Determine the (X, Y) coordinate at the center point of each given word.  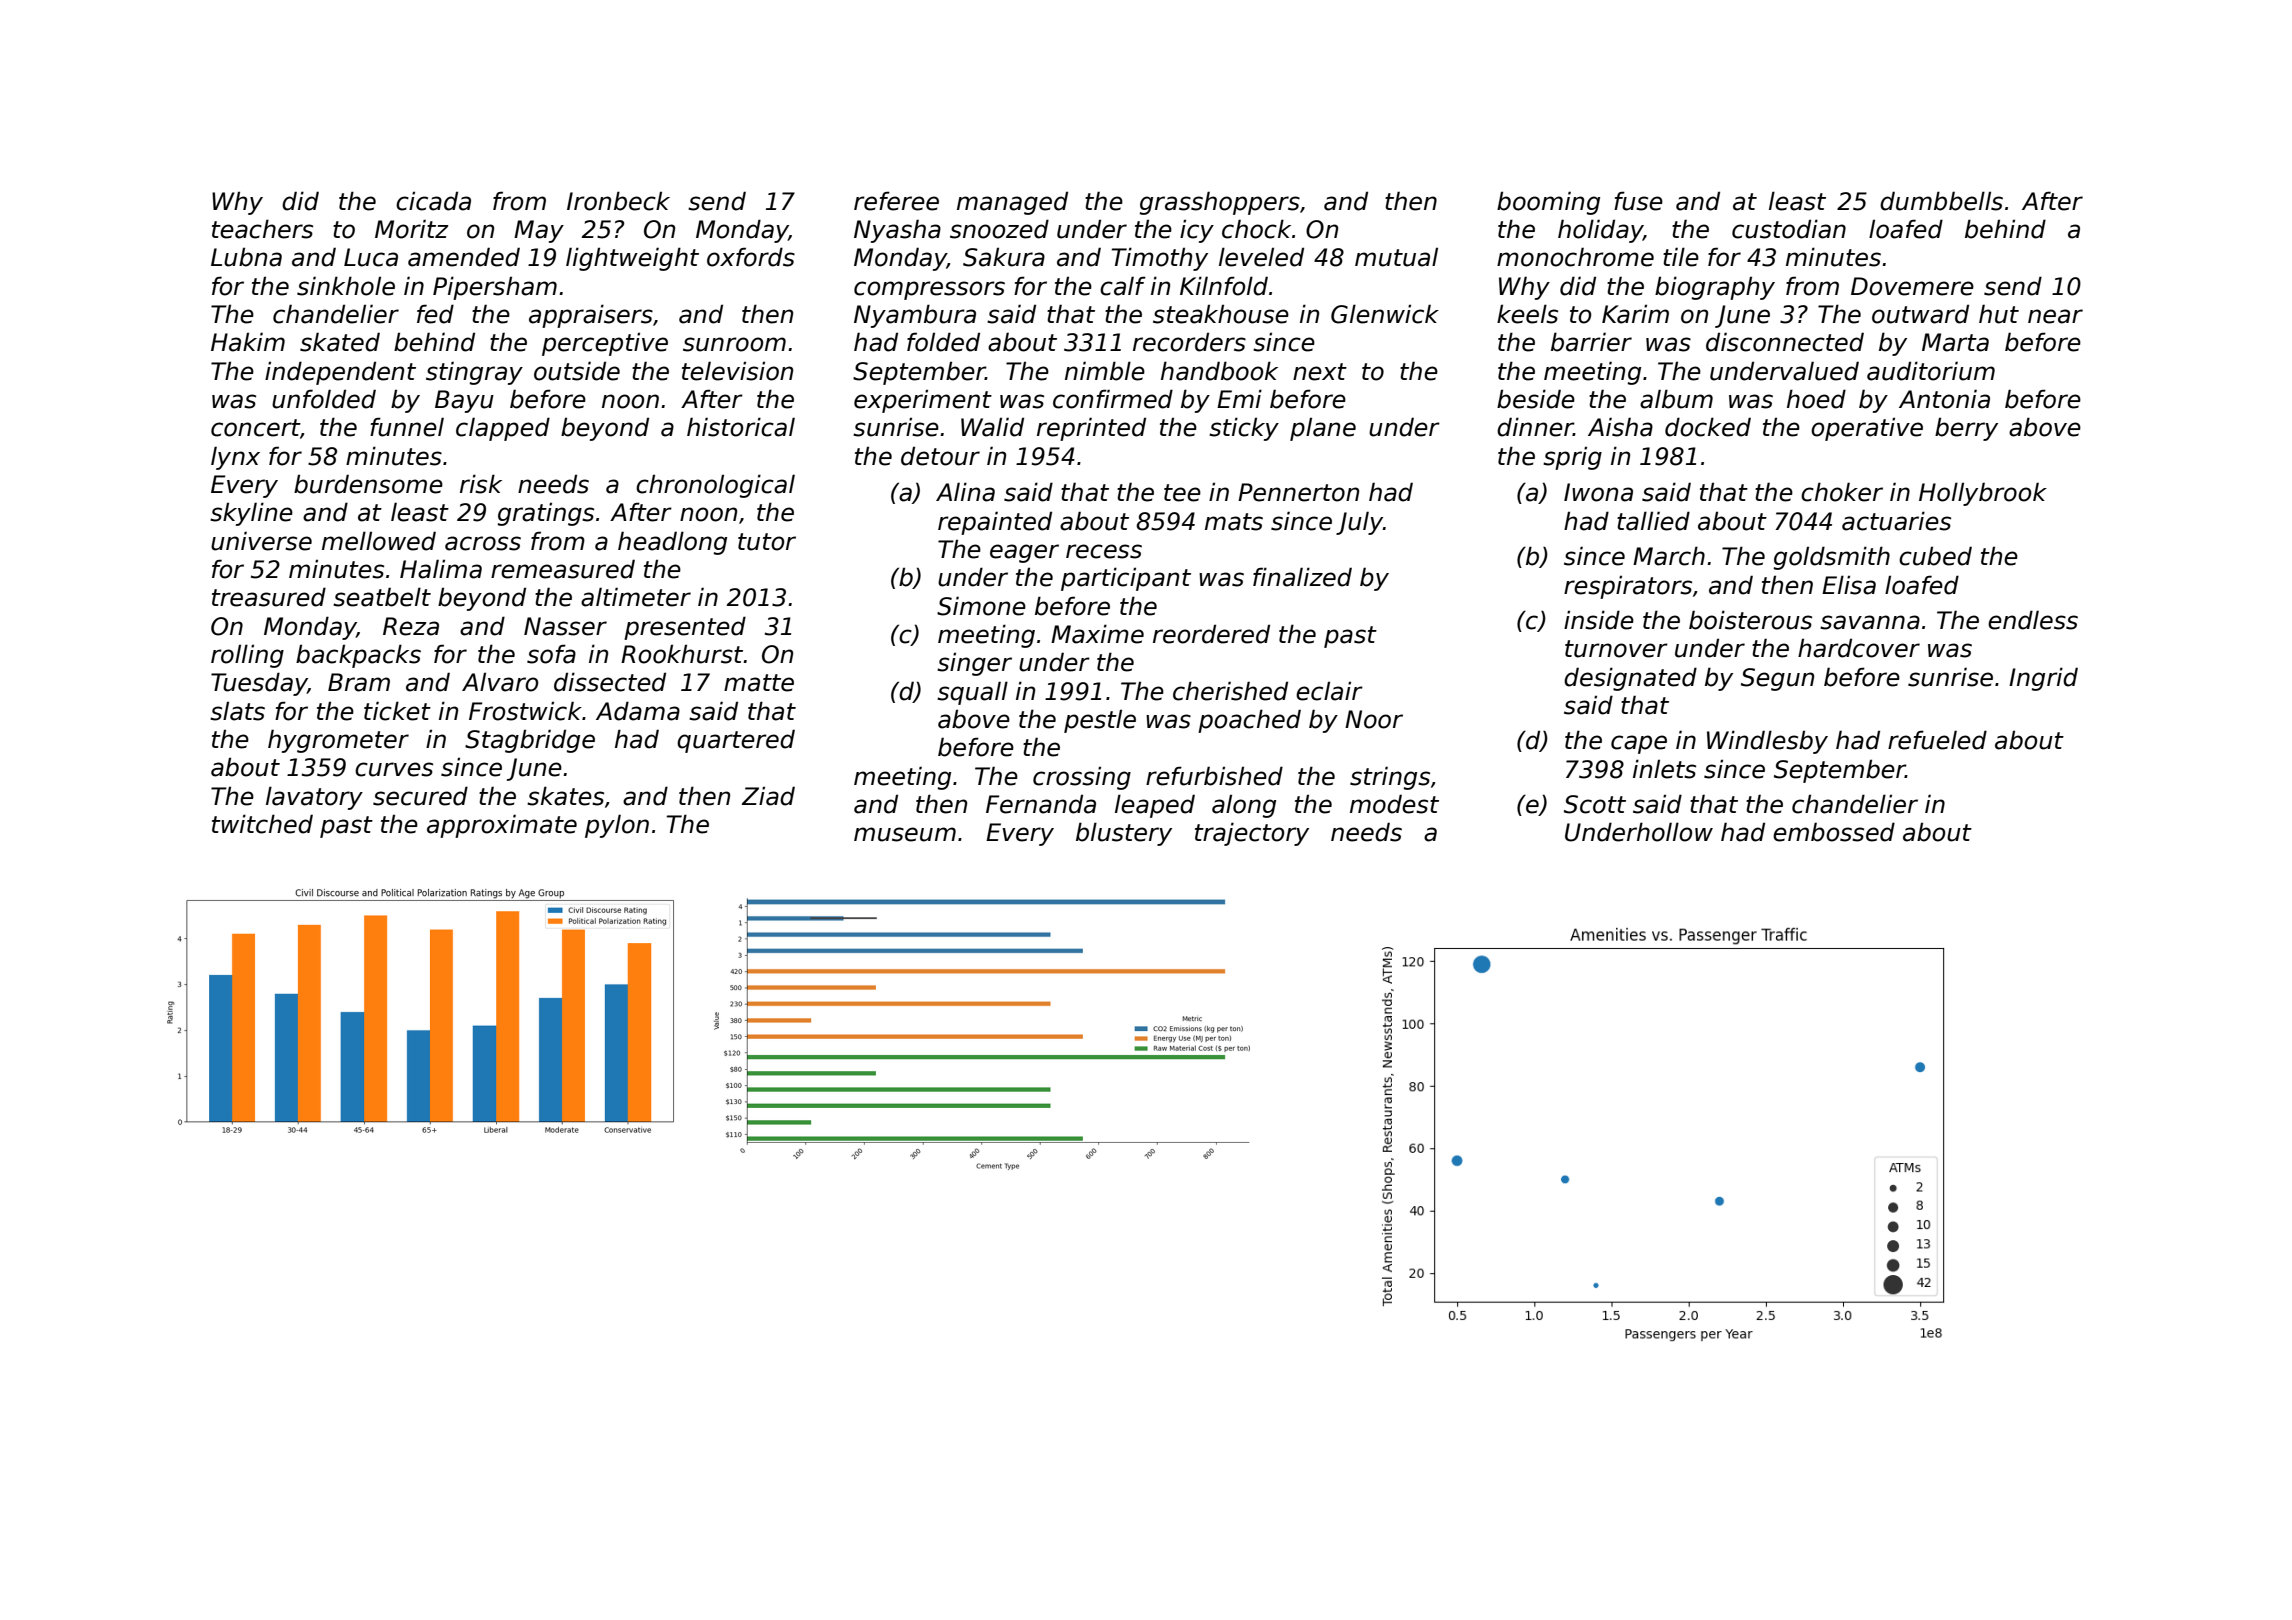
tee (1182, 493)
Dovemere (1912, 286)
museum (905, 834)
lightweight (632, 259)
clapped (503, 429)
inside (1599, 620)
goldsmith (1832, 558)
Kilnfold (1224, 286)
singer (974, 664)
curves (394, 769)
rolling (247, 656)
